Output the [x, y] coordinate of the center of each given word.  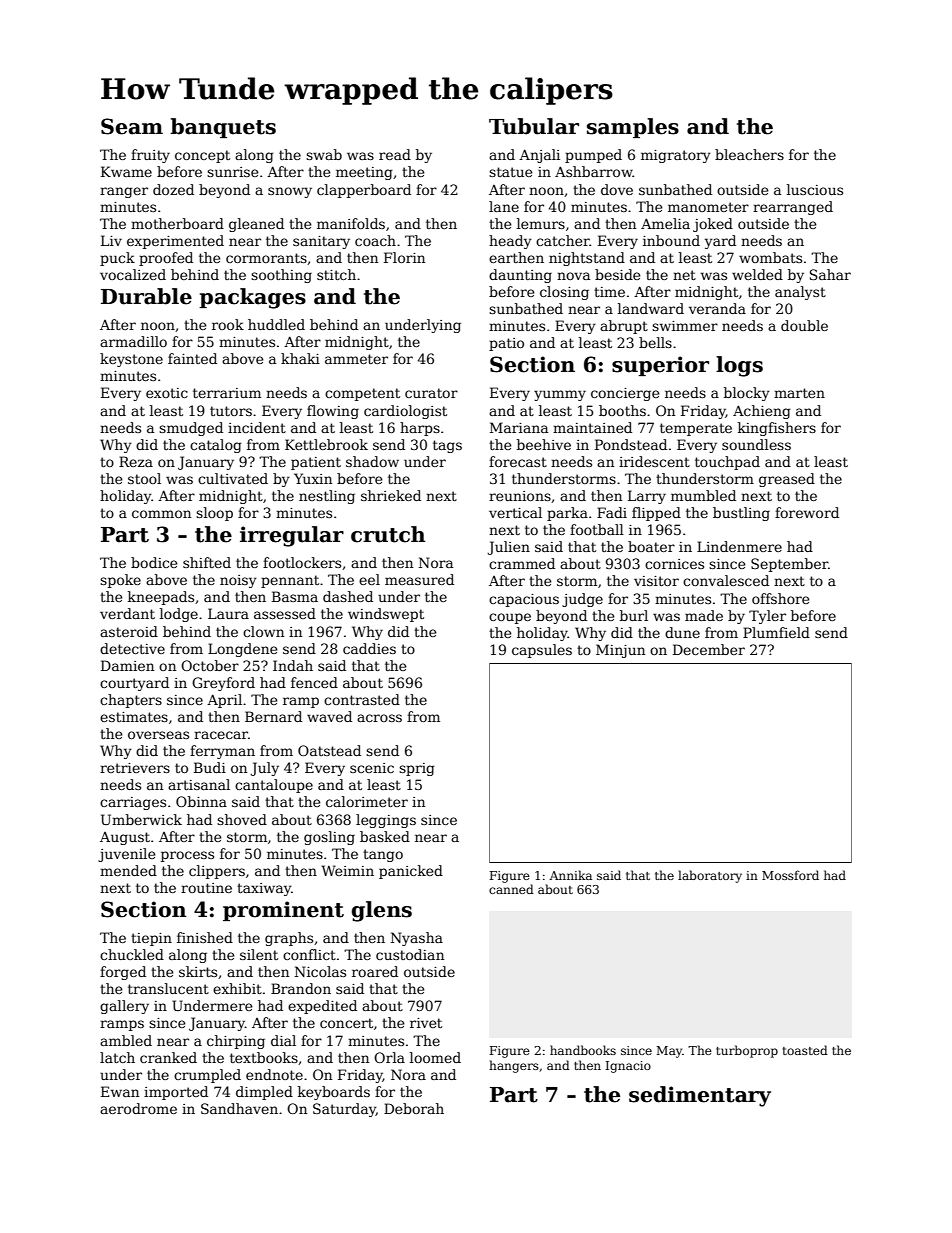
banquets [223, 128]
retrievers [135, 768]
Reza [136, 461]
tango [383, 855]
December [709, 649]
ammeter [356, 359]
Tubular [534, 126]
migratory [676, 156]
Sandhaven [239, 1108]
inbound [671, 240]
